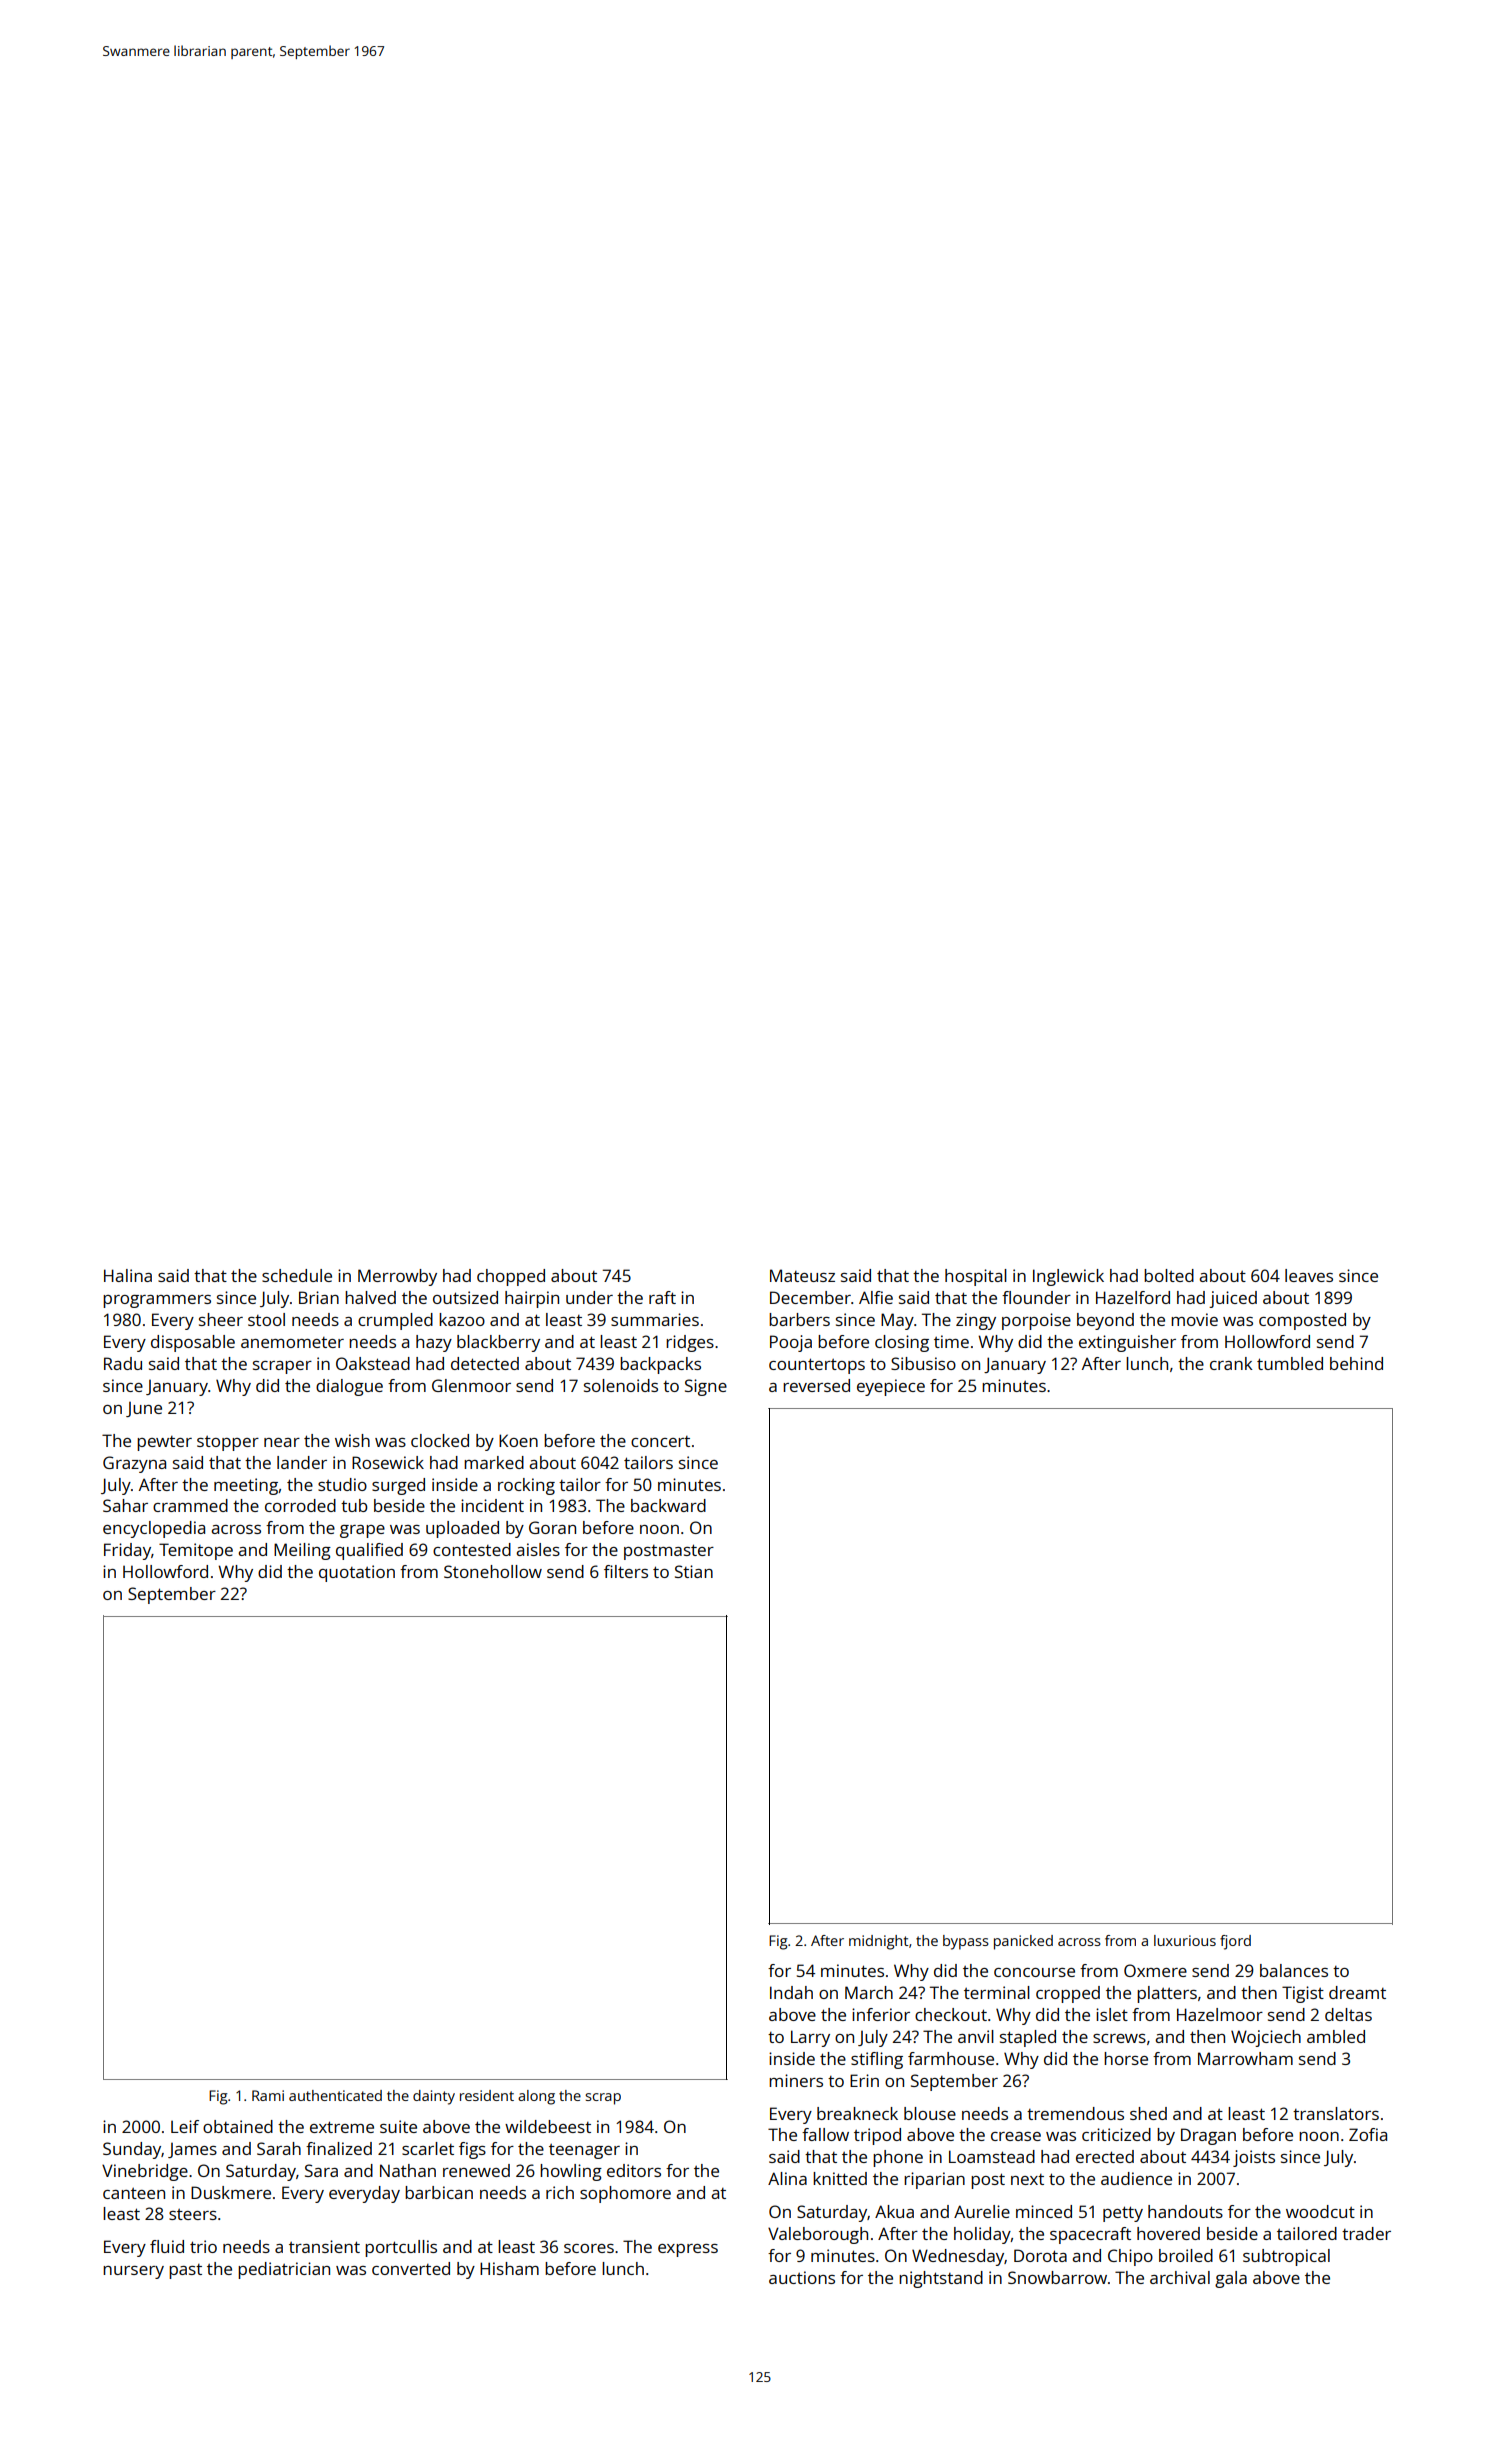 This screenshot has height=2464, width=1496. I want to click on solenoids, so click(621, 1385).
